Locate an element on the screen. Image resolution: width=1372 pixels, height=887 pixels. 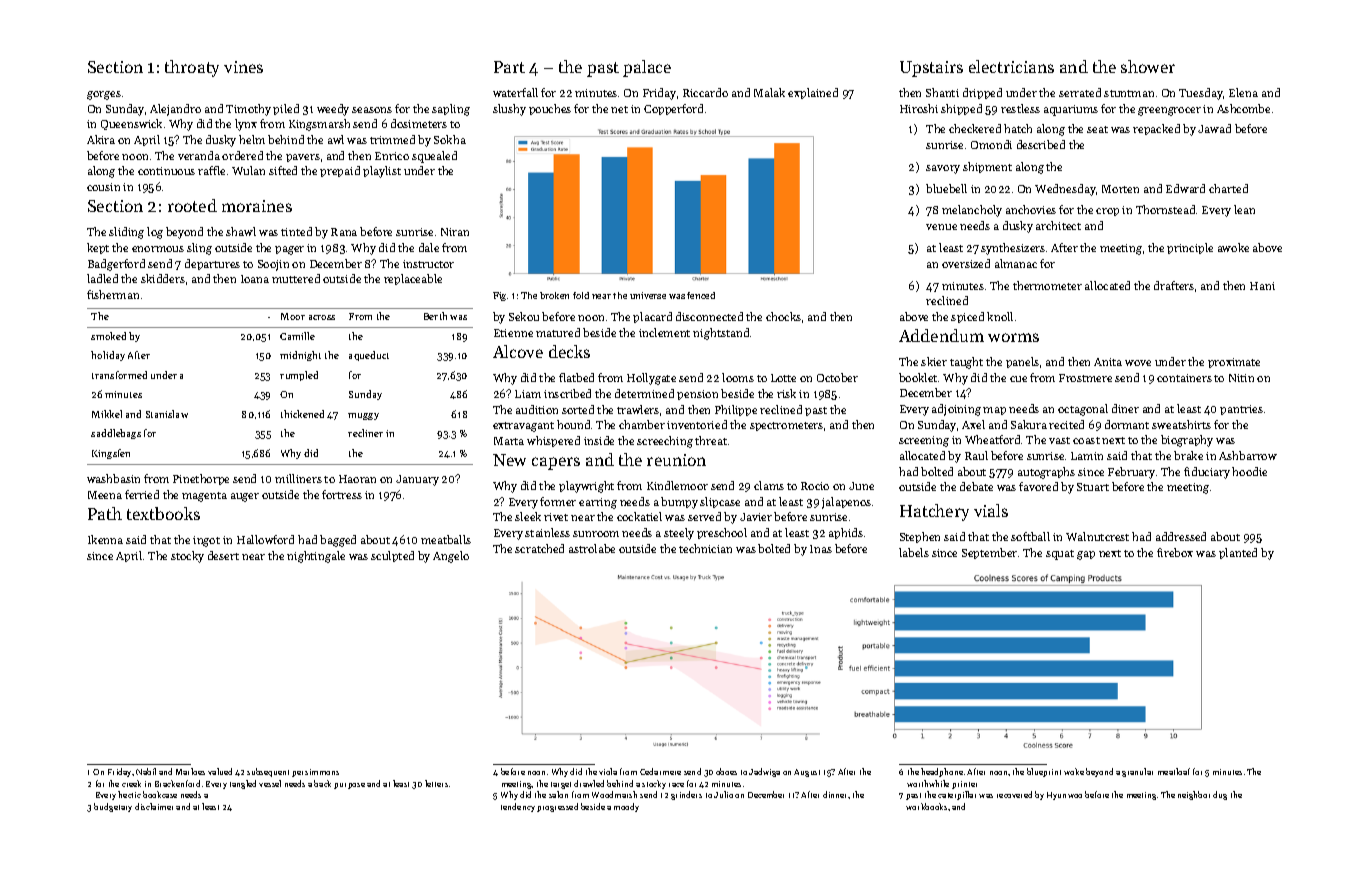
sculpted is located at coordinates (392, 556).
